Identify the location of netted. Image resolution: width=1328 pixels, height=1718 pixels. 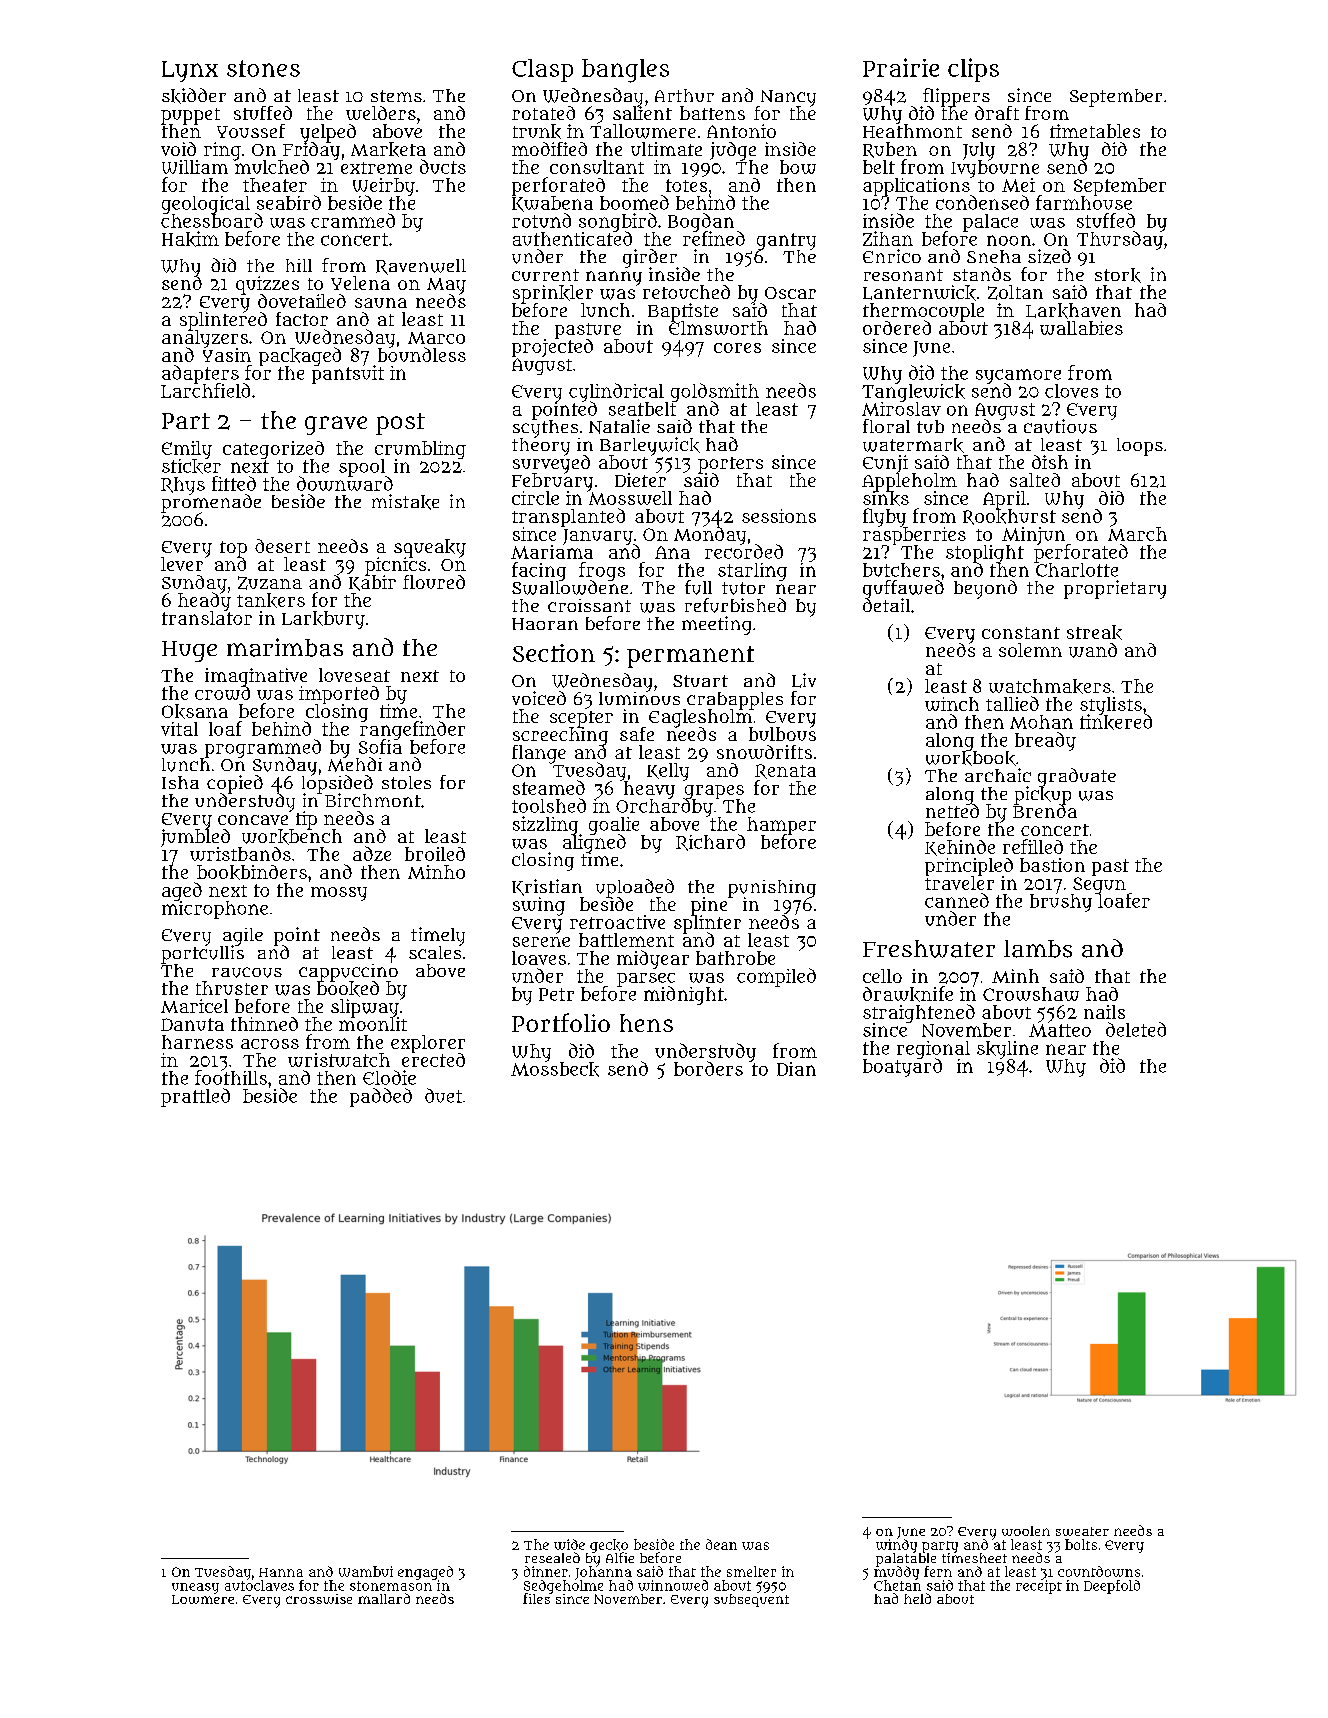
(952, 811).
